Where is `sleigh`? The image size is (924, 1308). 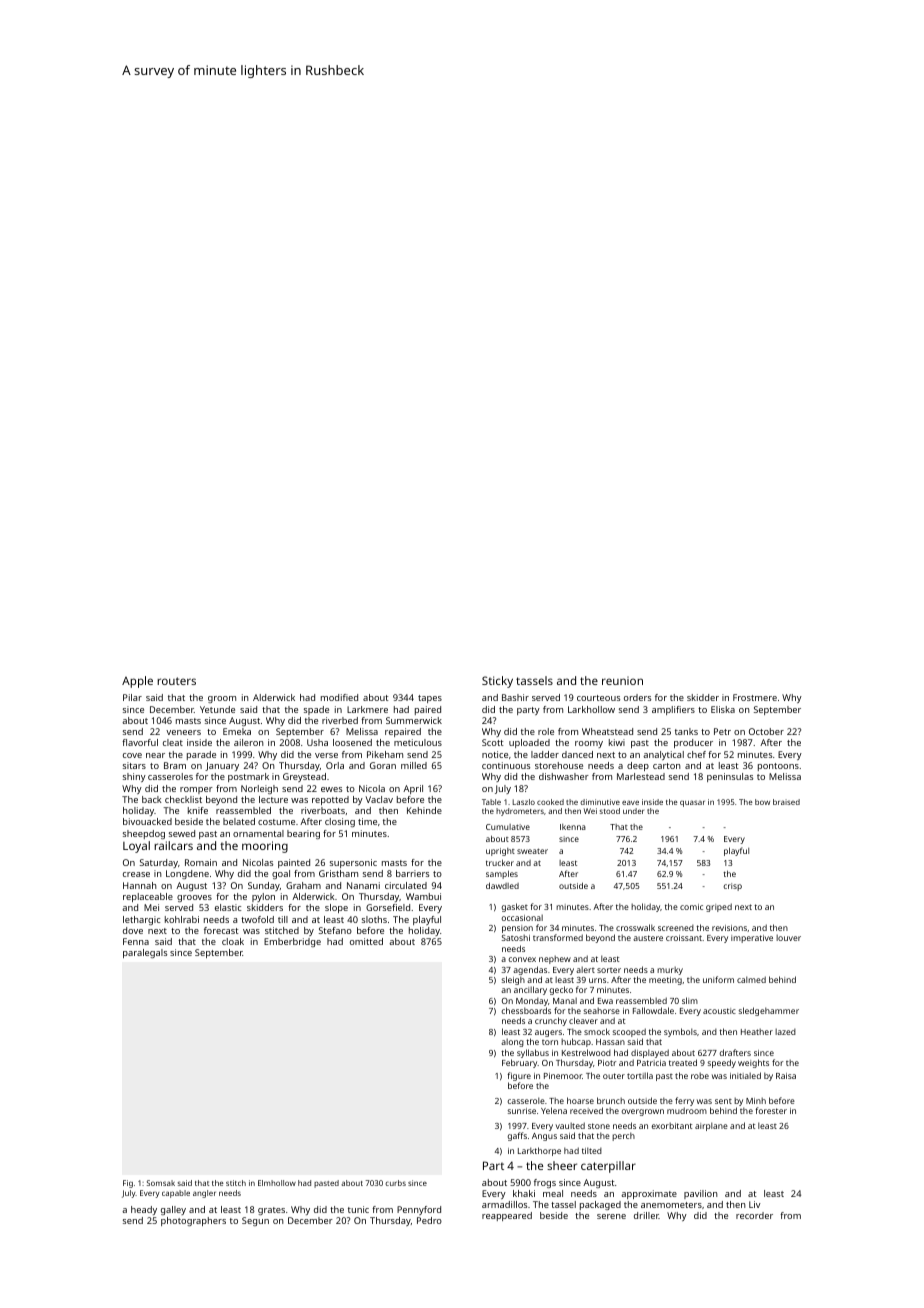 sleigh is located at coordinates (513, 980).
